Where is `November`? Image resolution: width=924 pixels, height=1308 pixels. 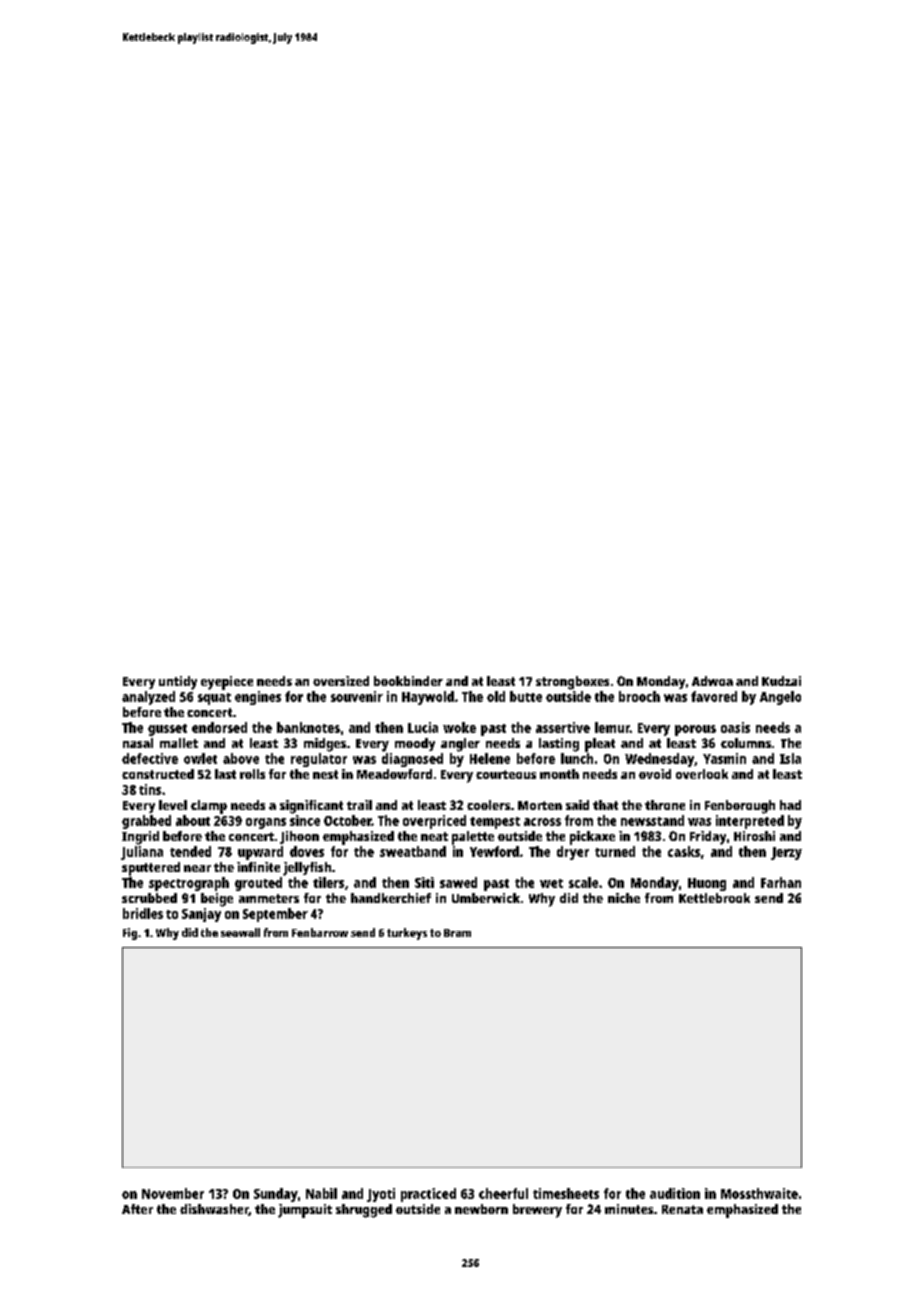 November is located at coordinates (173, 1193).
